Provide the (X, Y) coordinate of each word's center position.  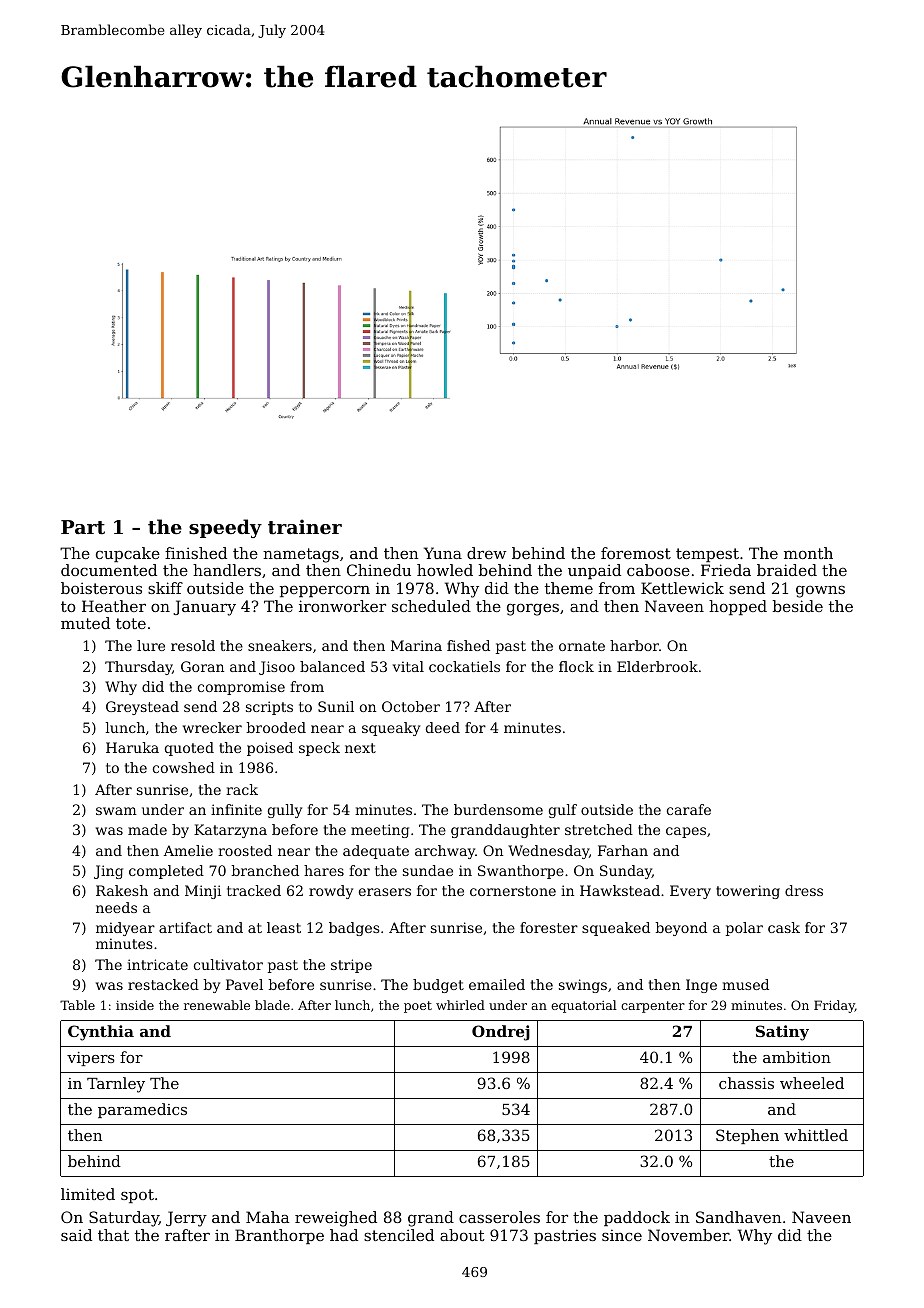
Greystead (142, 708)
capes (686, 832)
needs (116, 907)
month (808, 553)
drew (486, 553)
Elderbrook (657, 666)
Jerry (186, 1219)
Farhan (623, 850)
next (360, 748)
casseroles (499, 1217)
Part (83, 527)
